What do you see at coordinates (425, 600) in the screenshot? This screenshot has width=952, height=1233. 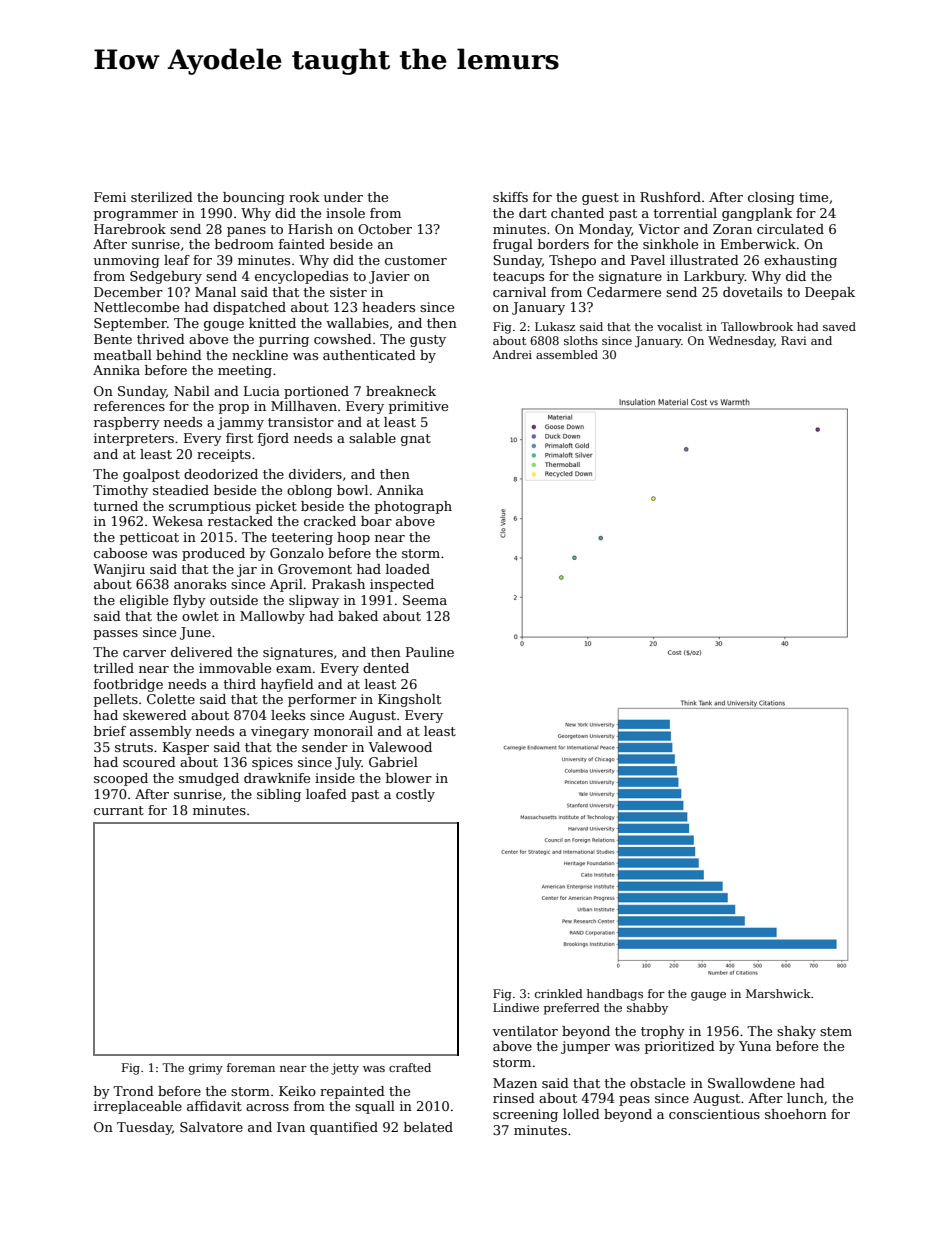 I see `Seema` at bounding box center [425, 600].
